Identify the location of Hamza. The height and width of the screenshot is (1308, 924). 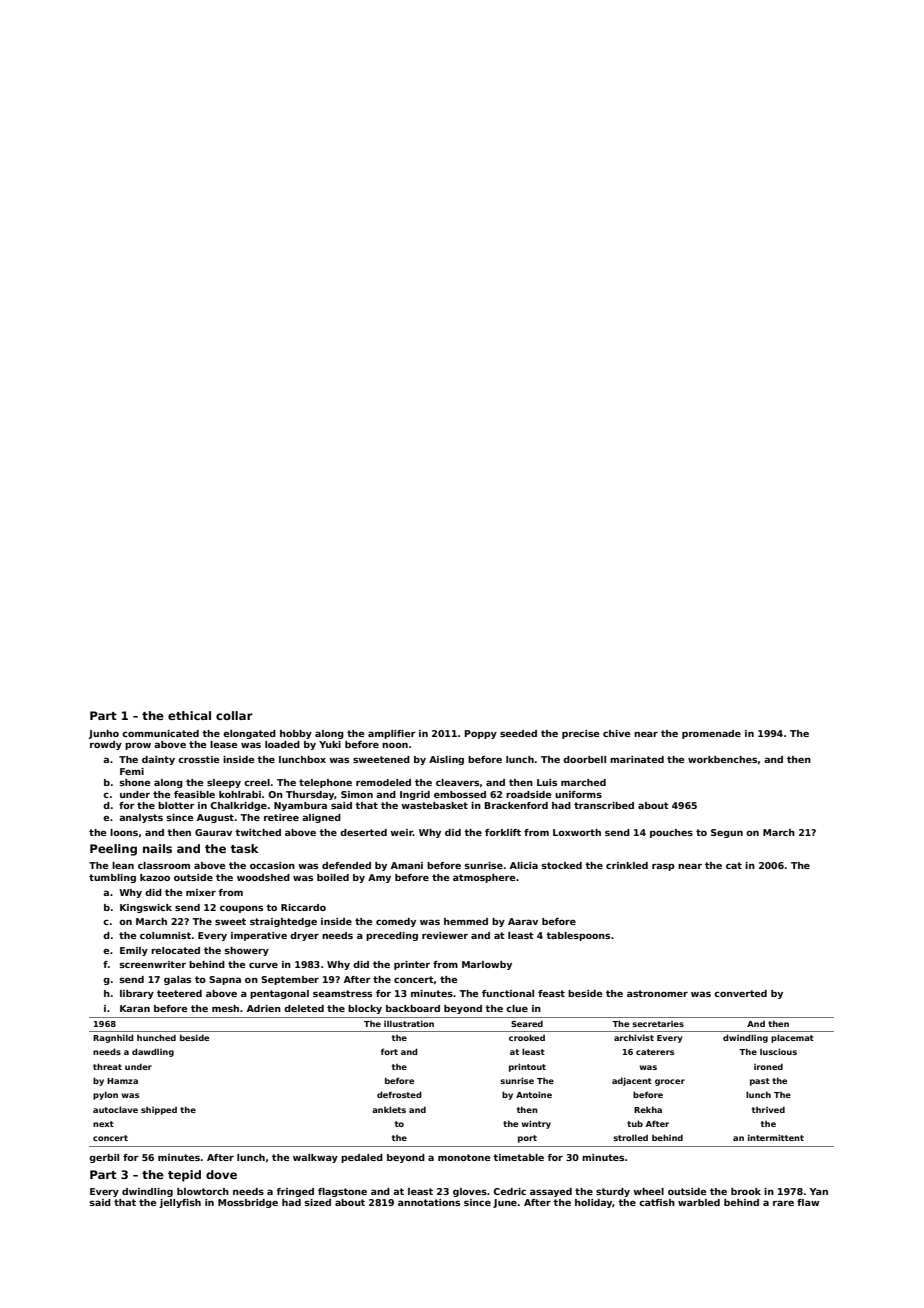
(122, 1081).
